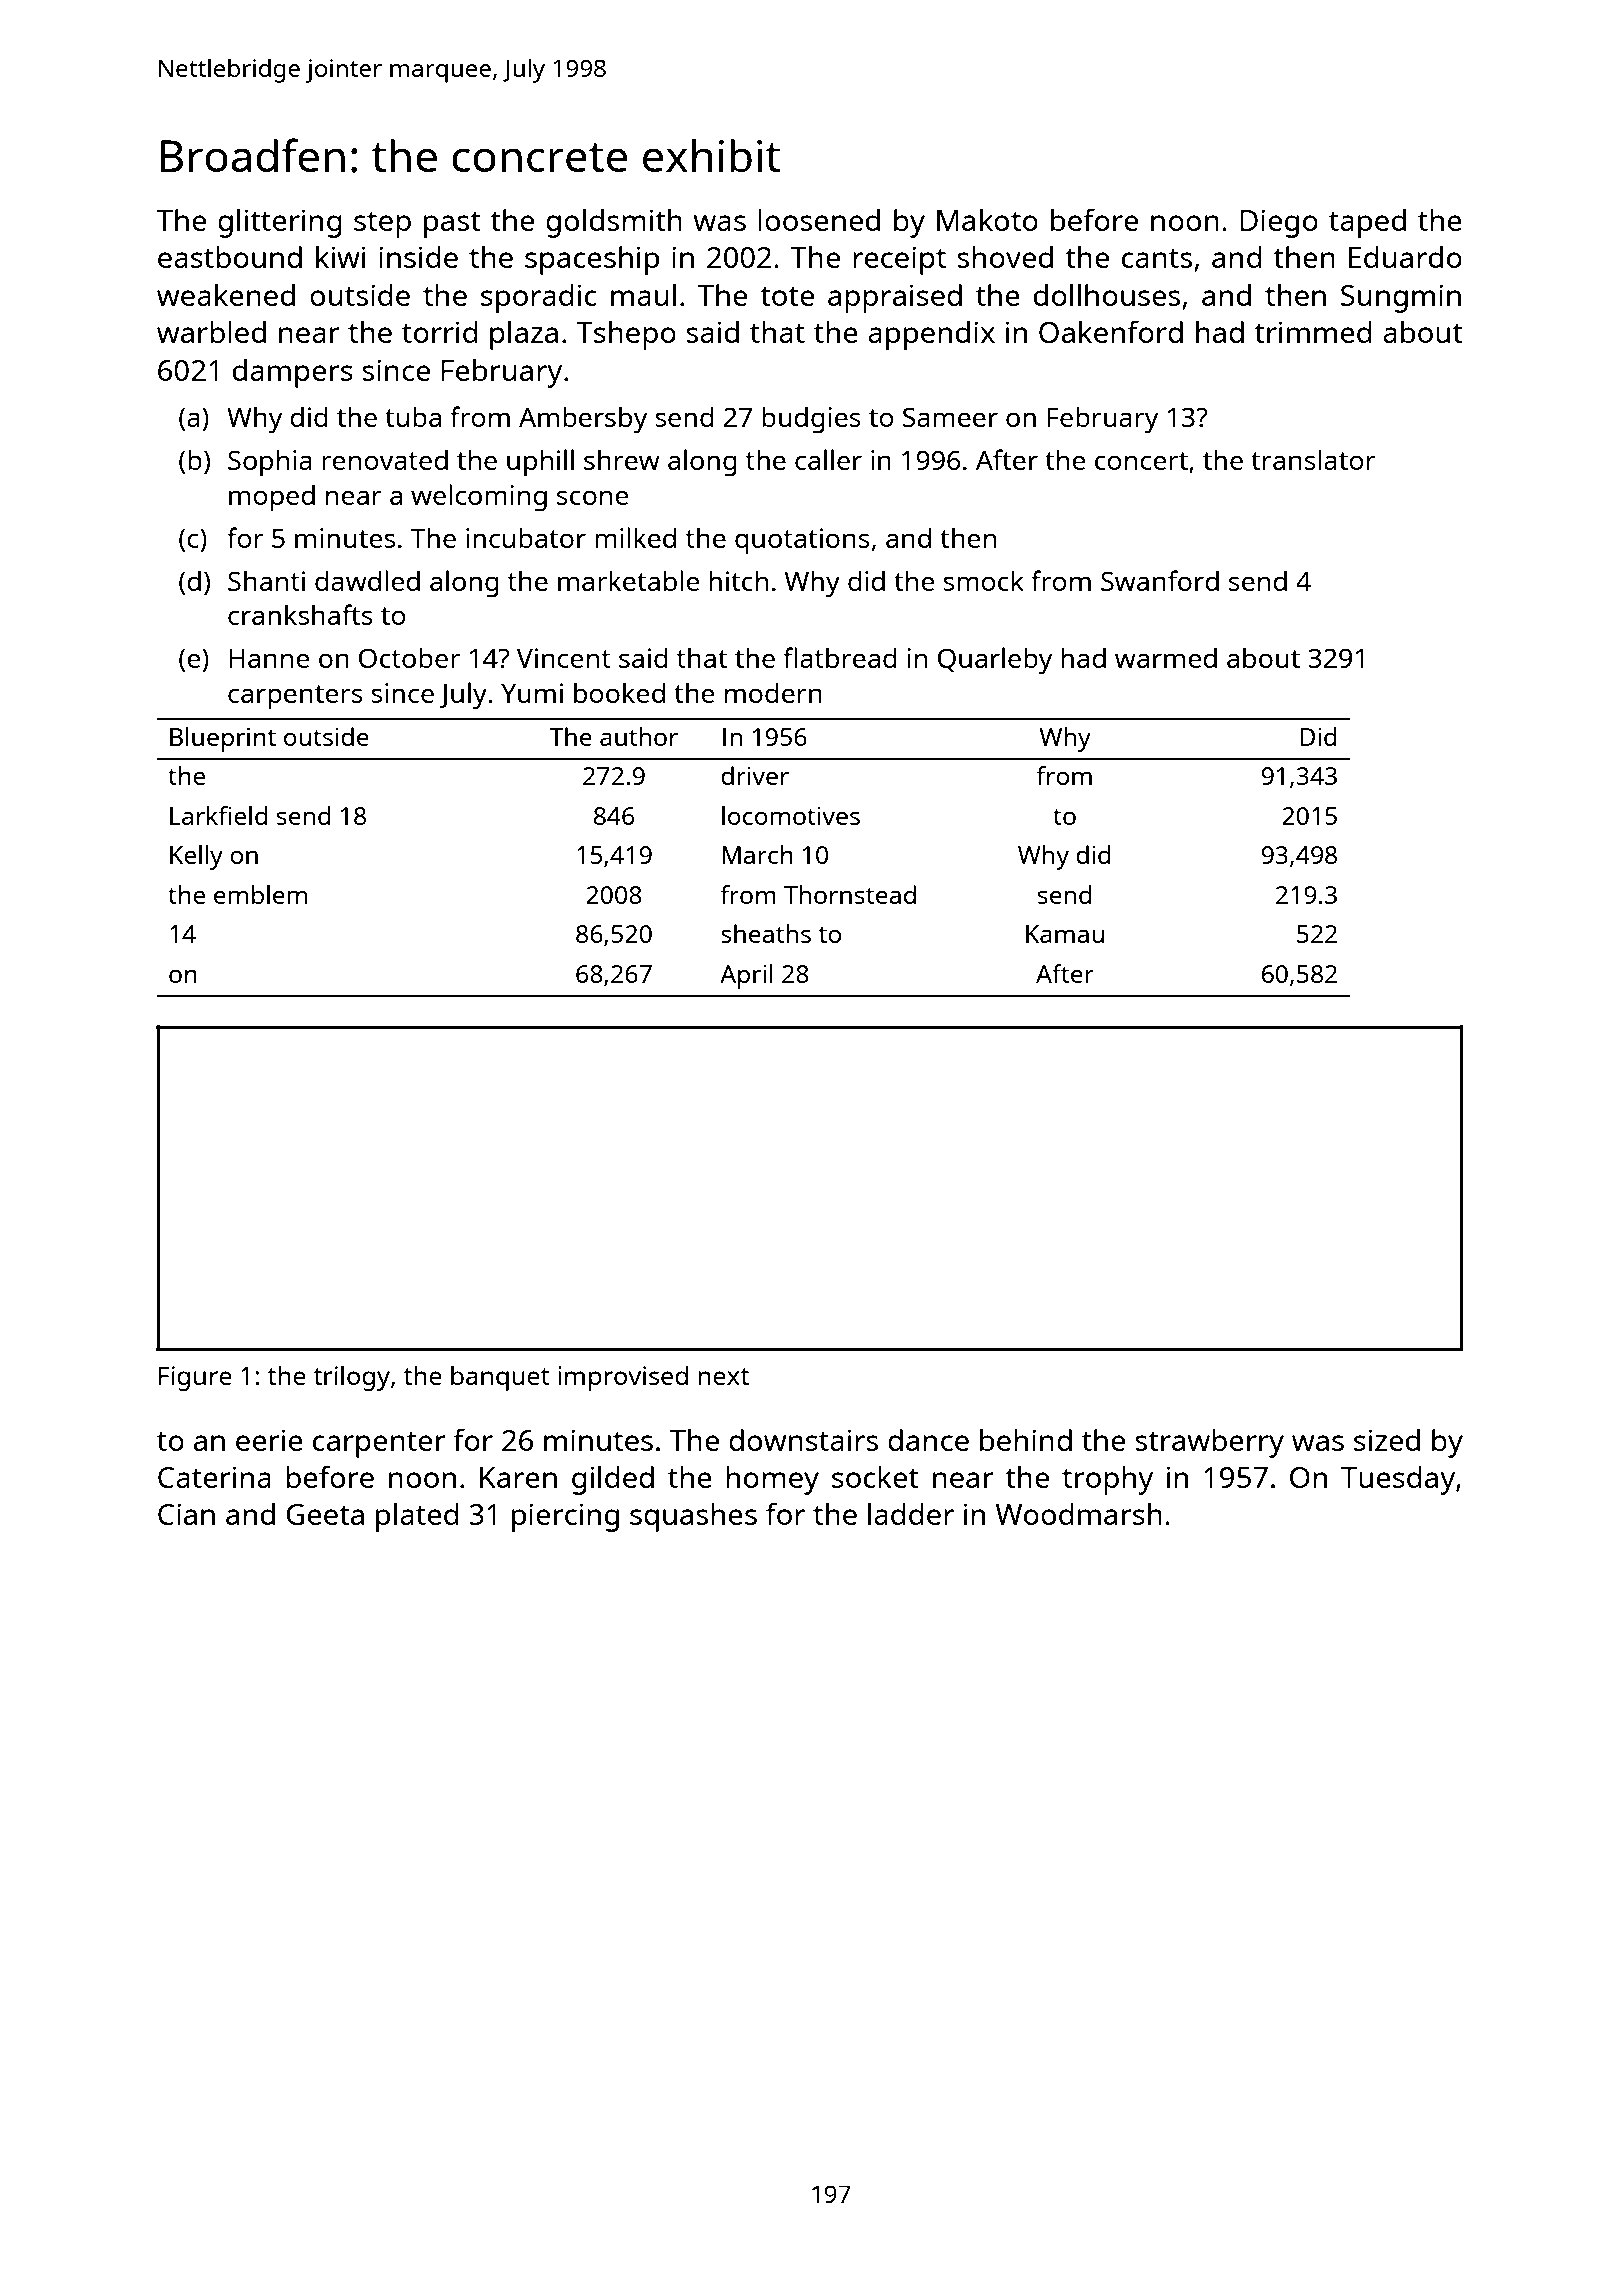 This page has height=2292, width=1620. Describe the element at coordinates (626, 335) in the page. I see `Tshepo` at that location.
